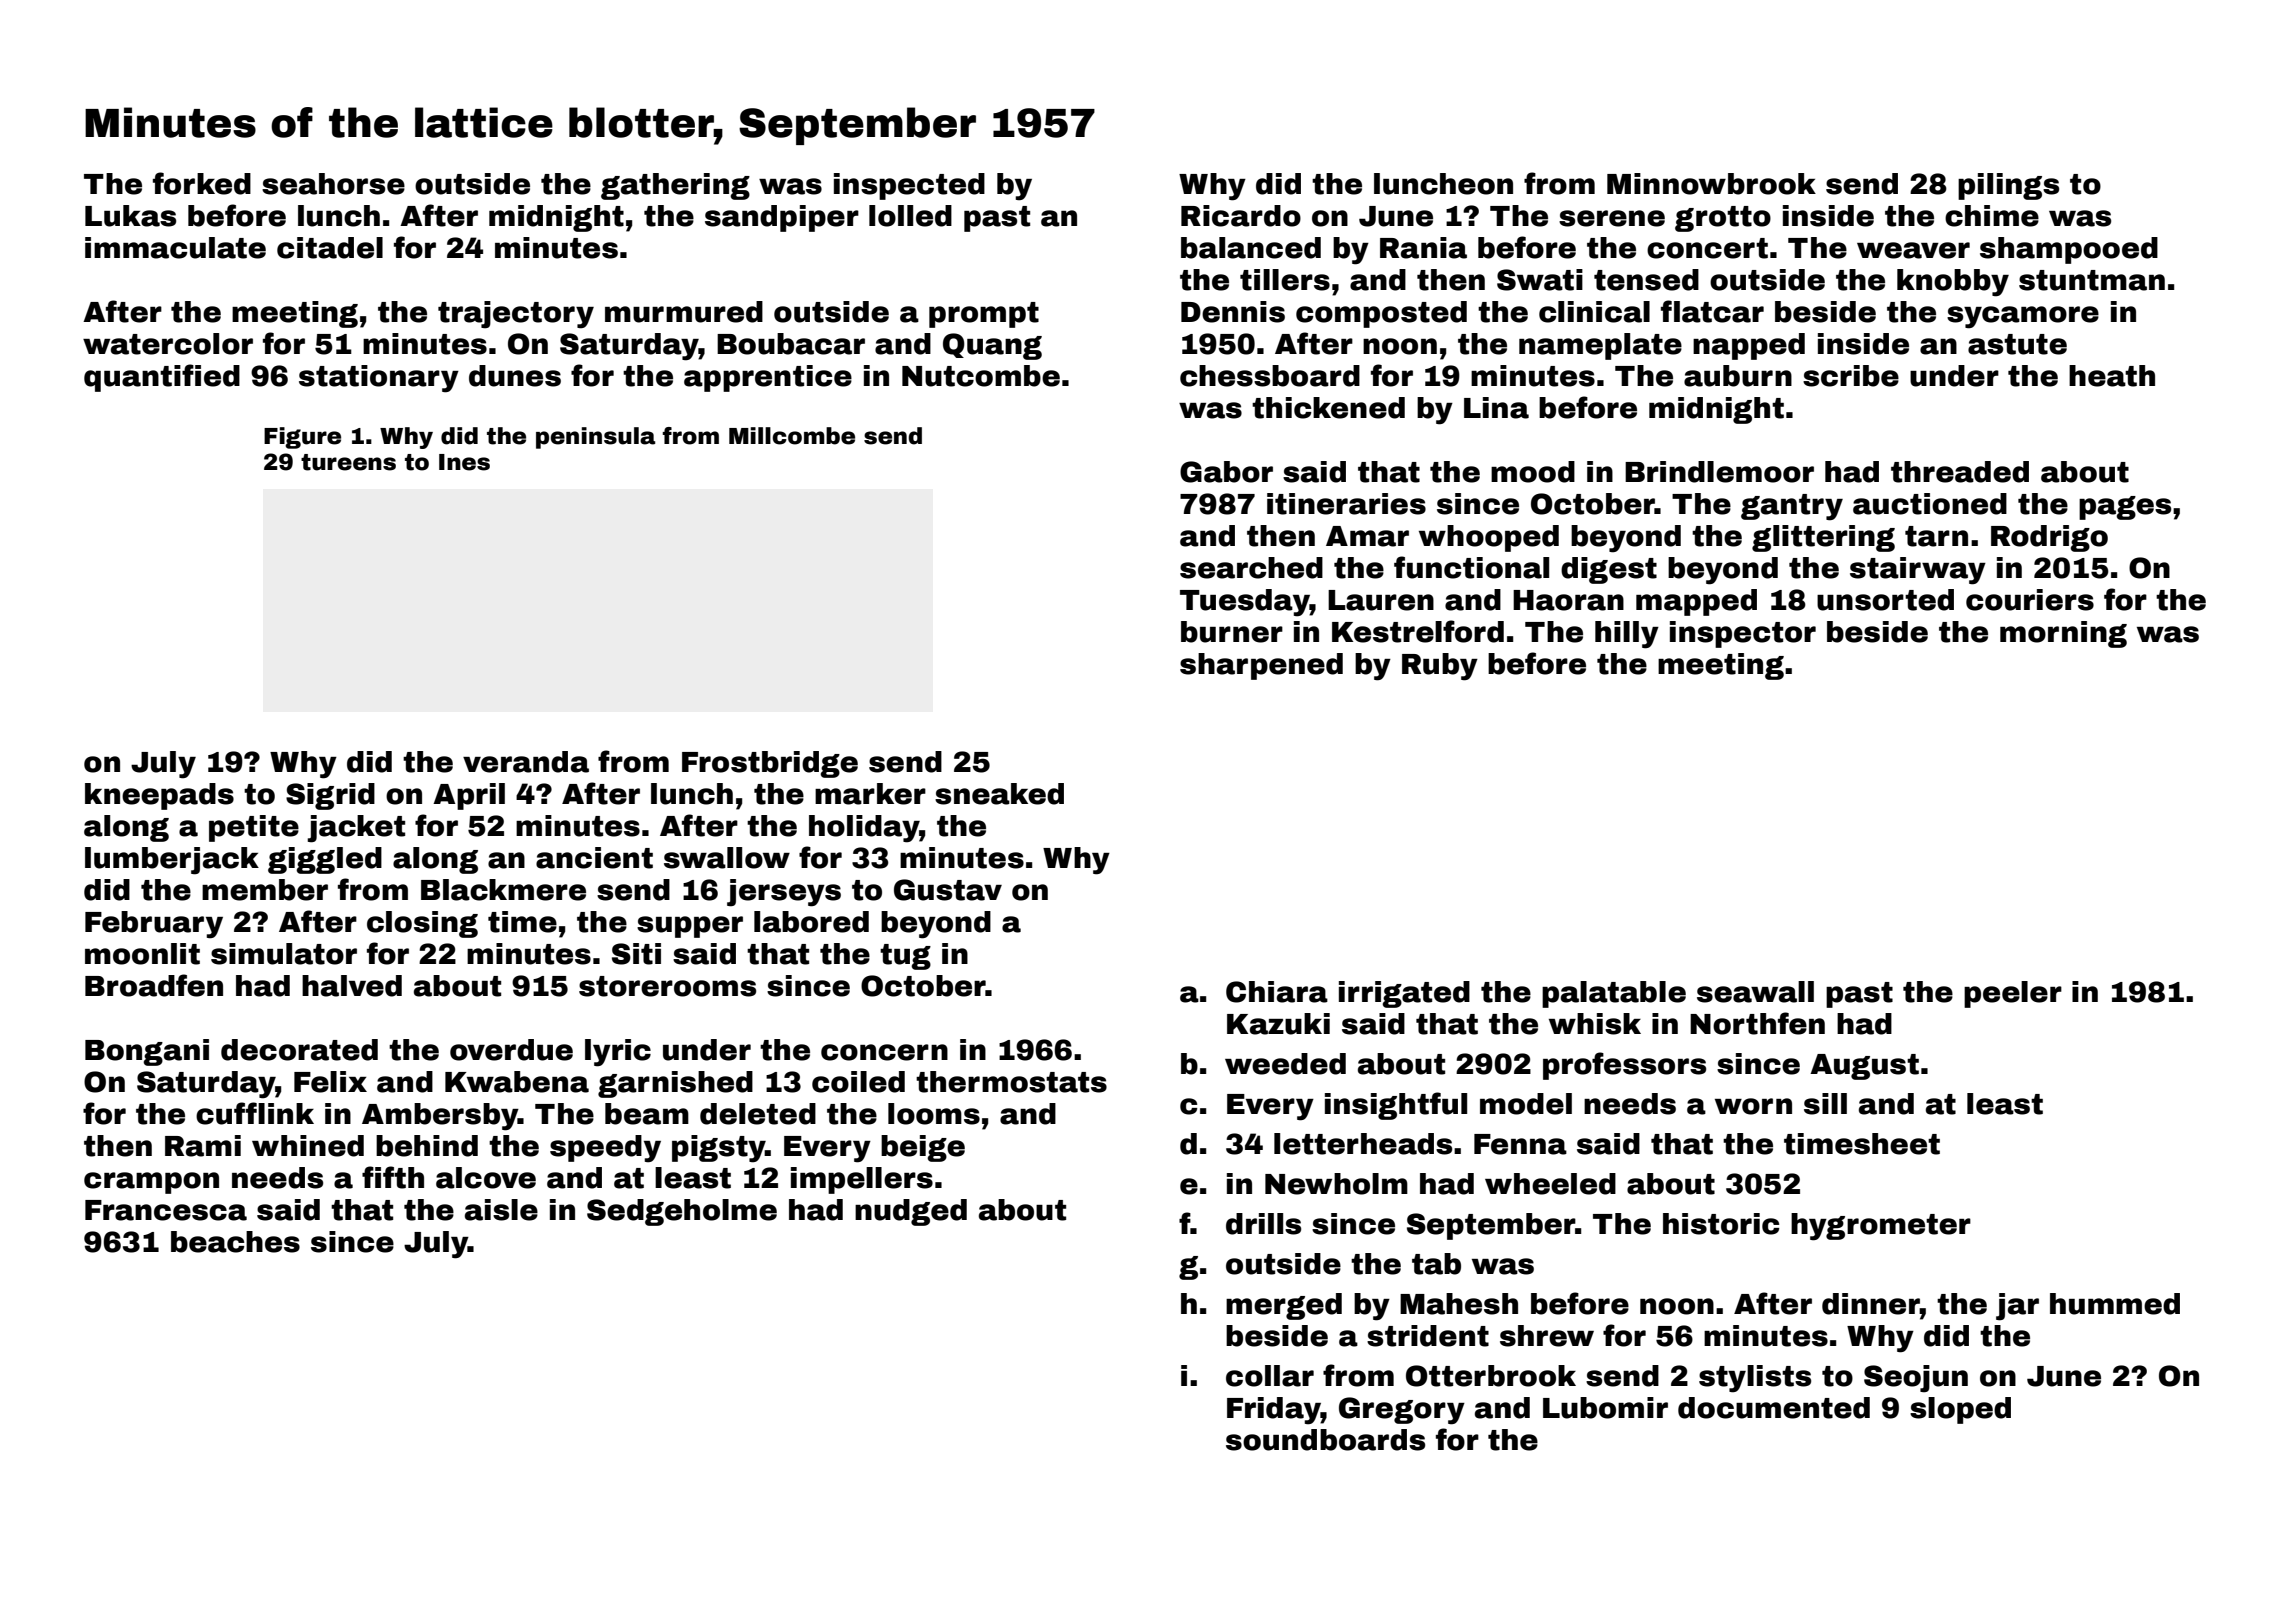  What do you see at coordinates (984, 315) in the document?
I see `prompt` at bounding box center [984, 315].
